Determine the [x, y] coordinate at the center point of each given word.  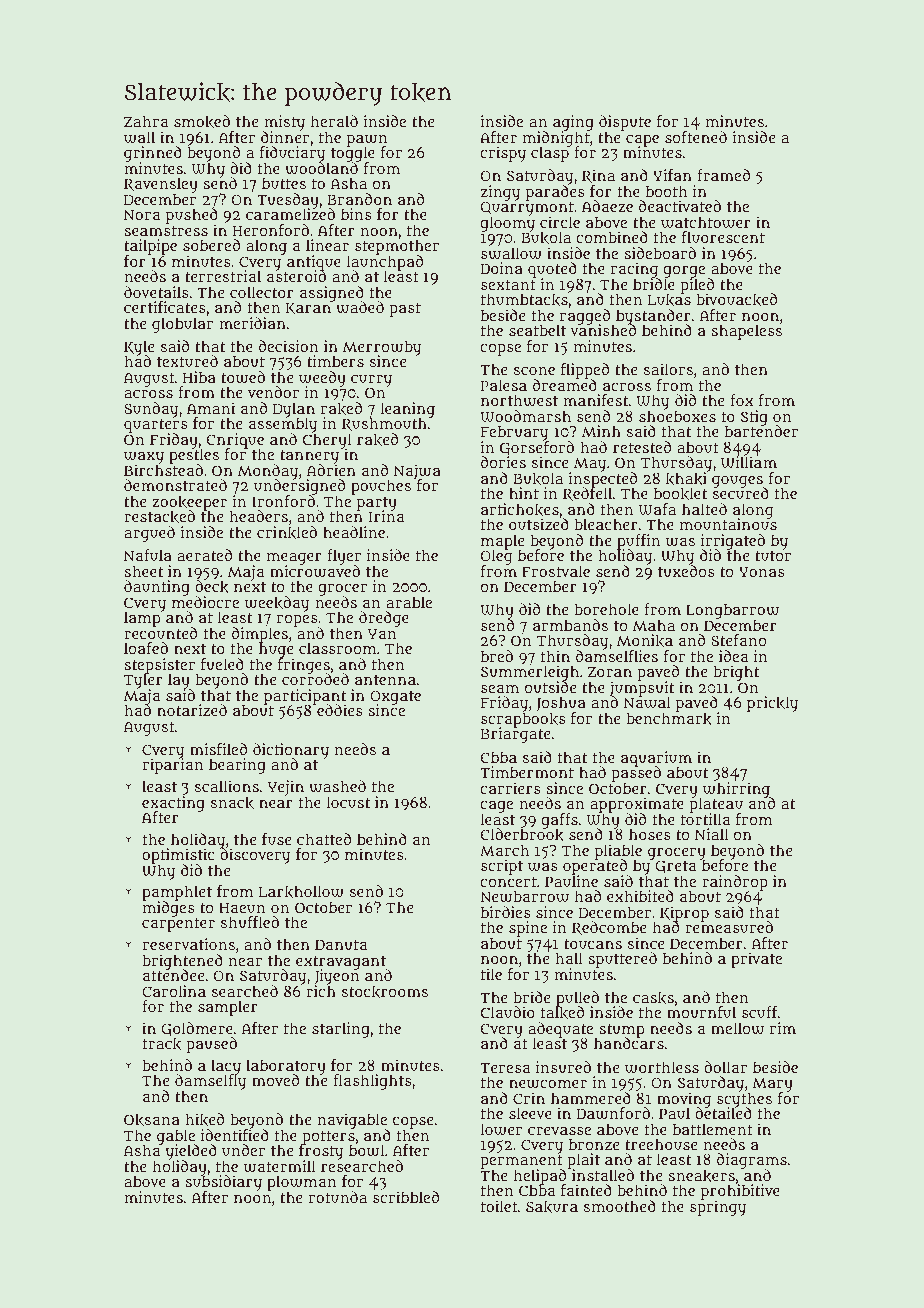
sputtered [622, 960]
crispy [503, 154]
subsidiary [223, 1183]
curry [371, 381]
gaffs [559, 821]
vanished [603, 330]
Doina [501, 268]
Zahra [146, 121]
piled [697, 286]
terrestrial [223, 276]
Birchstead [163, 470]
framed [723, 175]
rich [321, 991]
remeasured [729, 927]
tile [491, 974]
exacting [173, 804]
